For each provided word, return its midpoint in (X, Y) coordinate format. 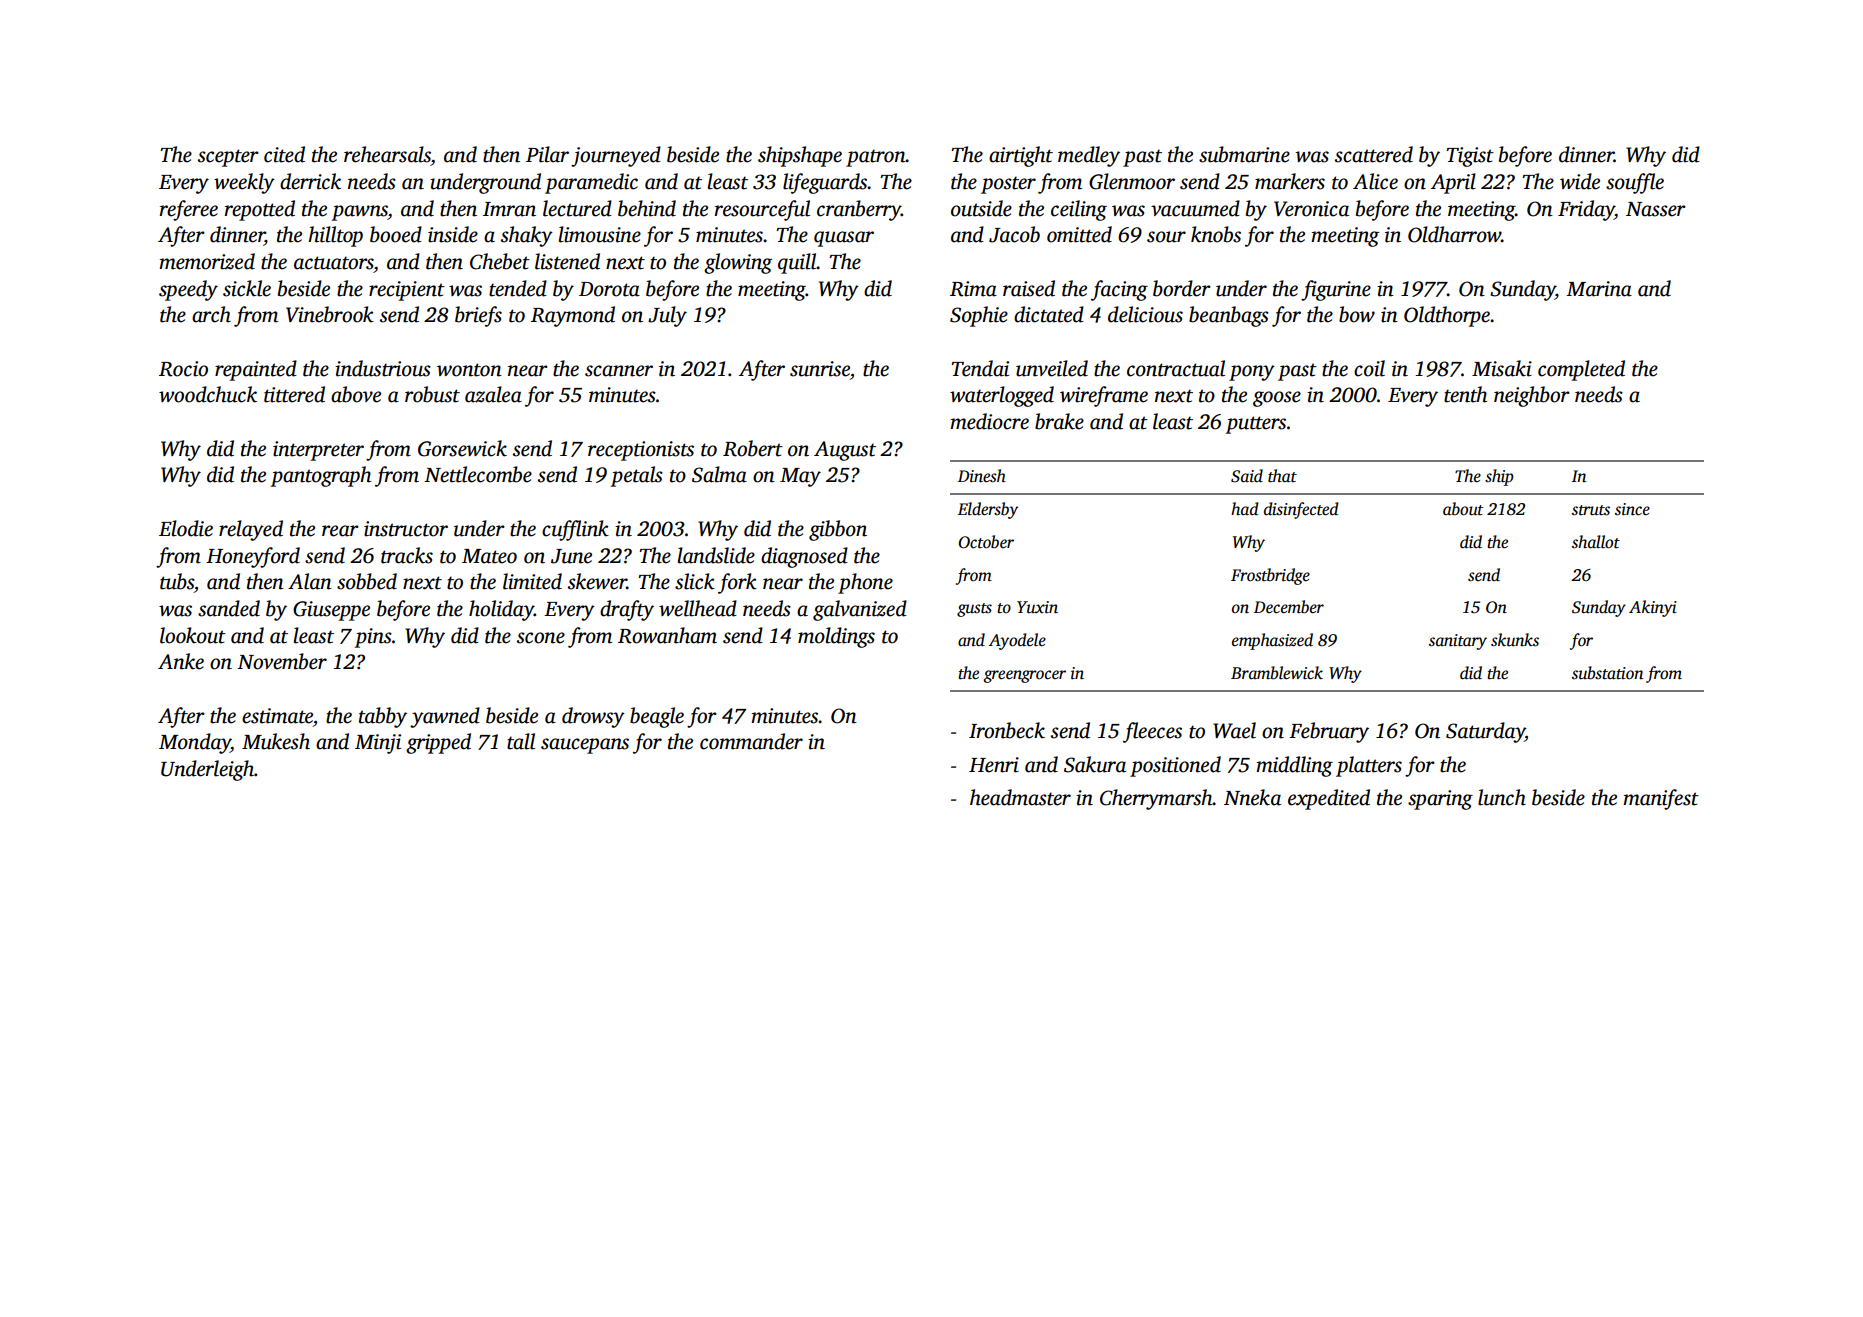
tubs (177, 581)
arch (211, 314)
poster (1008, 185)
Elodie (186, 528)
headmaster (1020, 797)
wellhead (698, 608)
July (667, 316)
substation (1607, 673)
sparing (1440, 800)
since (1632, 509)
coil (1369, 368)
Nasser (1656, 209)
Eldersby (988, 510)
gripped (438, 743)
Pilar (547, 154)
